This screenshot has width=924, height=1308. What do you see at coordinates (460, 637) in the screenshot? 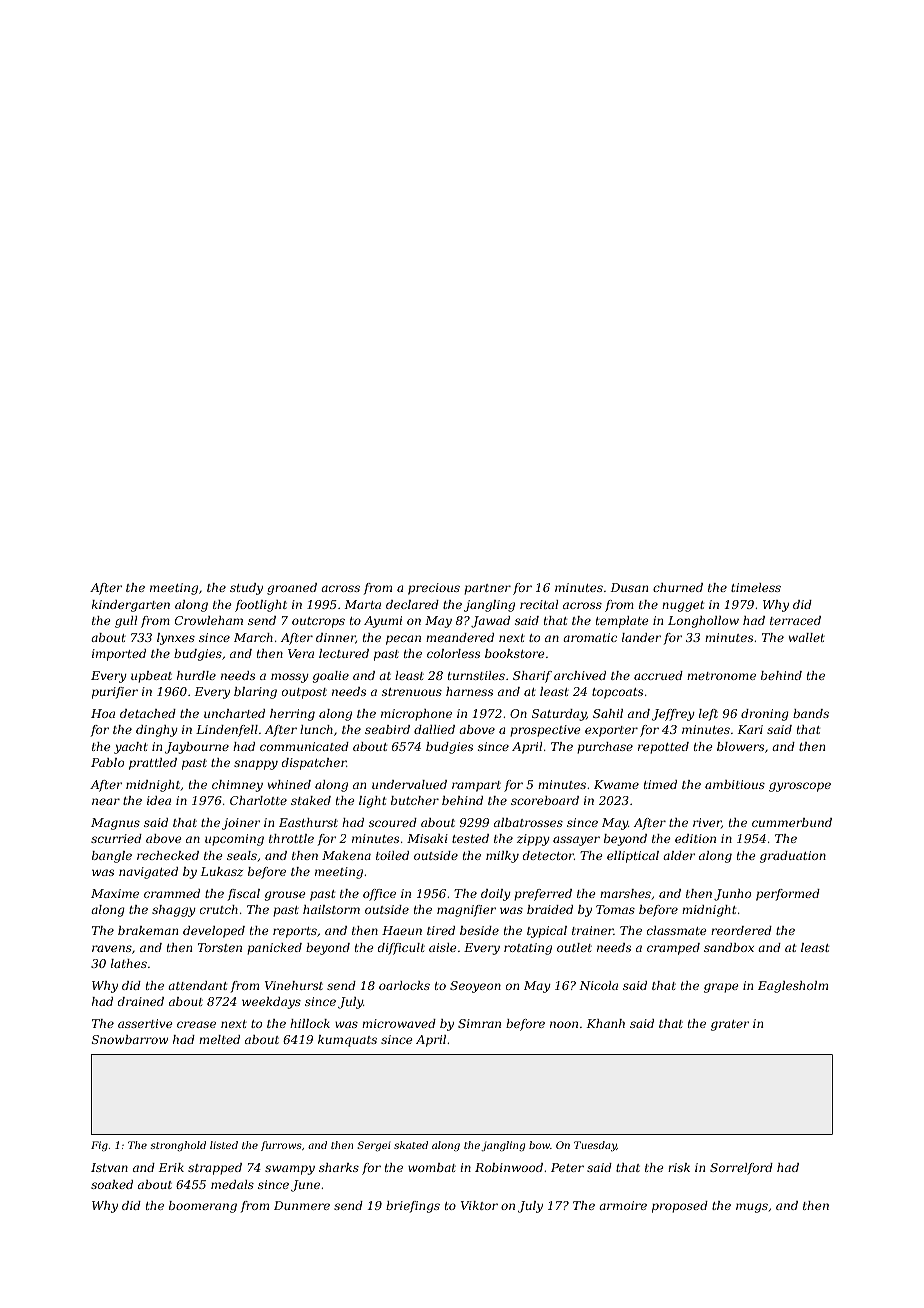
I see `meandered` at bounding box center [460, 637].
